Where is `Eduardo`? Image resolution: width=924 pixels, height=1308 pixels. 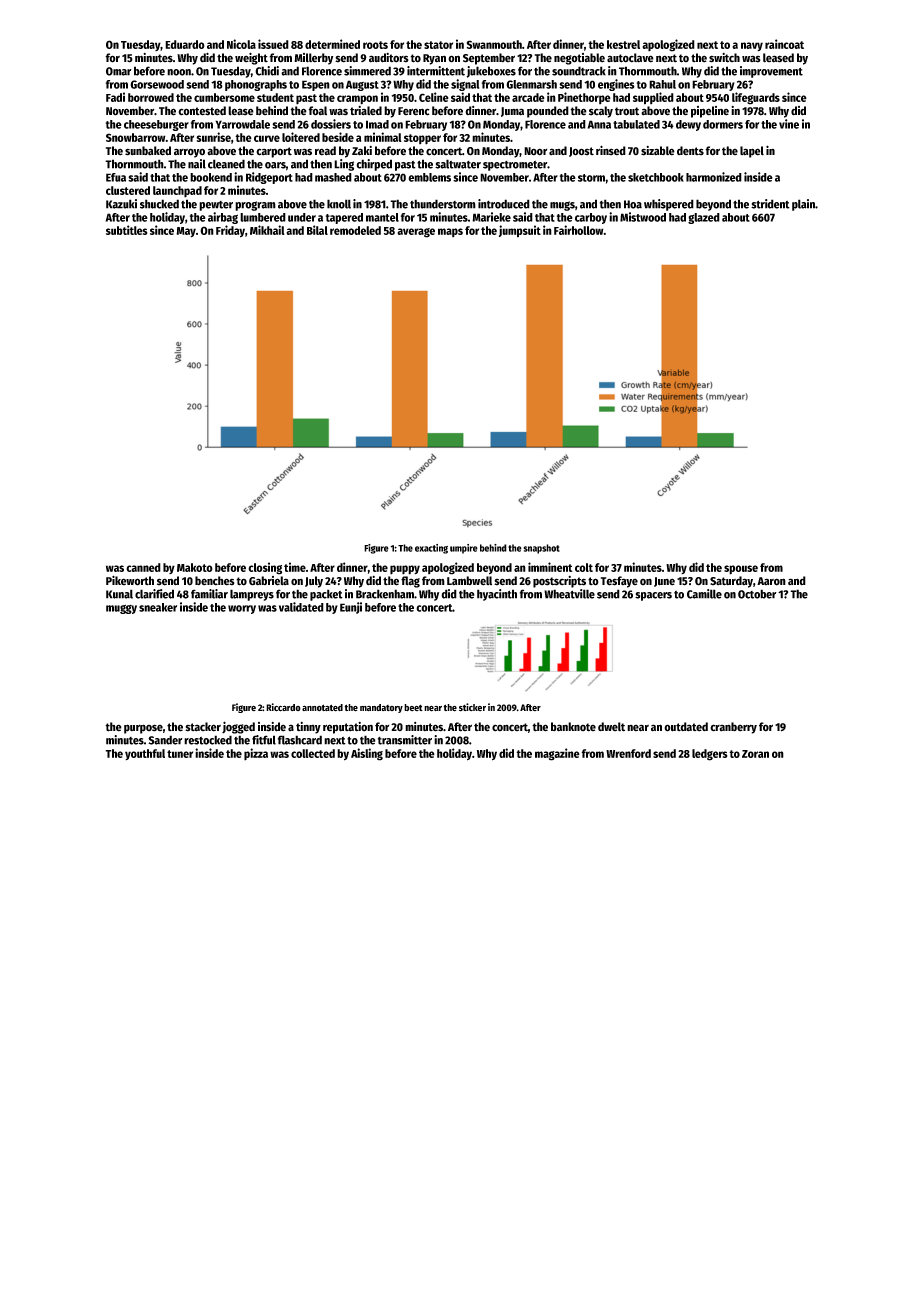
Eduardo is located at coordinates (185, 44).
